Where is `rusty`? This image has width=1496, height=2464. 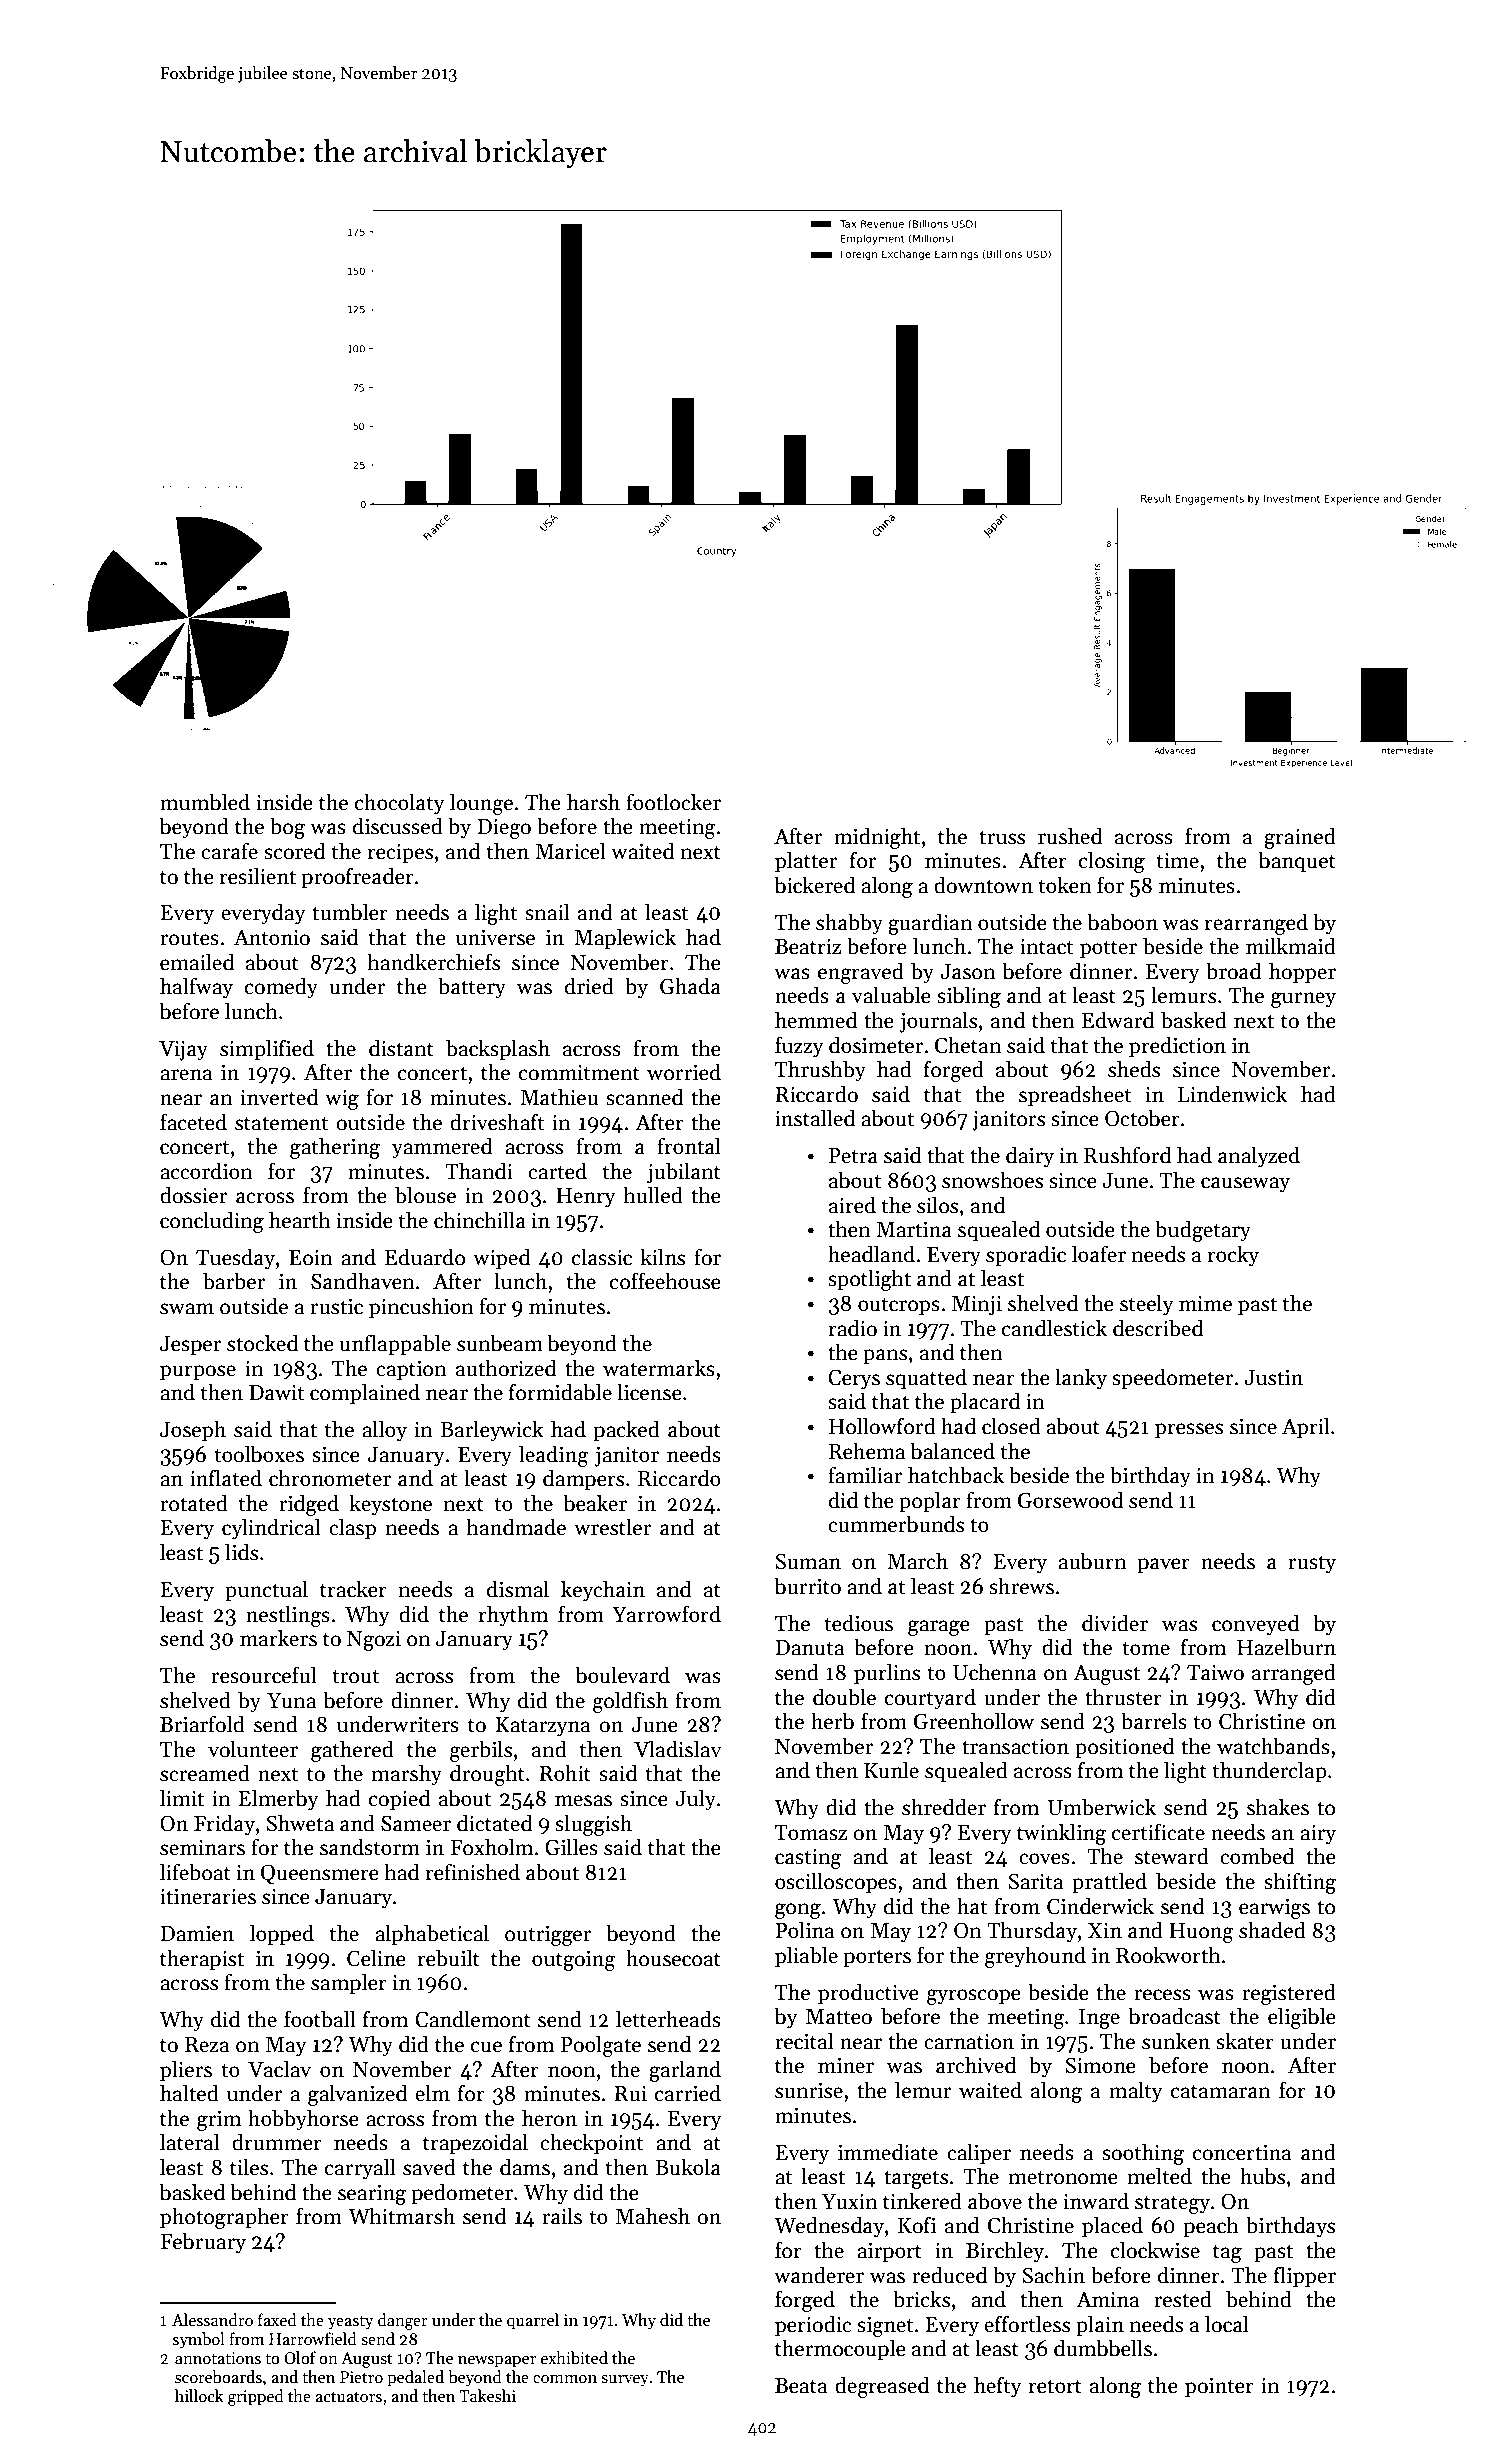 rusty is located at coordinates (1312, 1564).
